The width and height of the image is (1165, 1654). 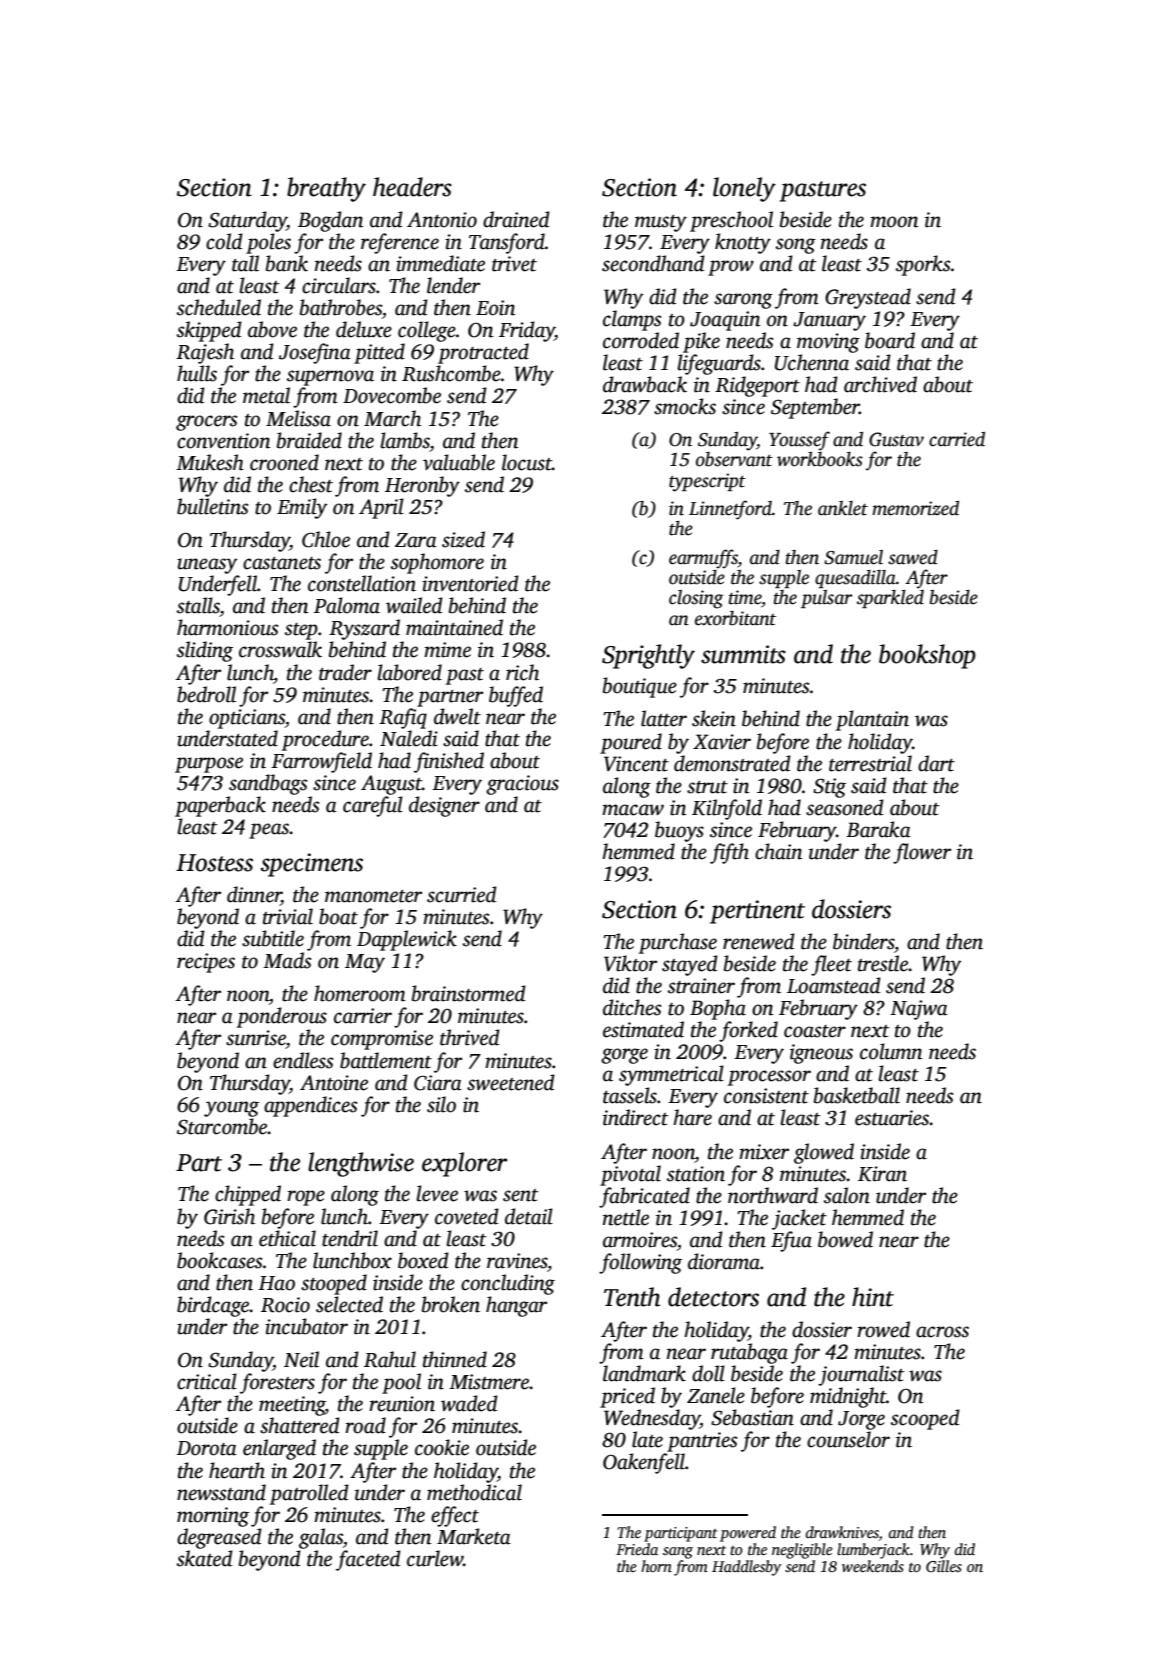 What do you see at coordinates (857, 1095) in the image?
I see `basketball` at bounding box center [857, 1095].
